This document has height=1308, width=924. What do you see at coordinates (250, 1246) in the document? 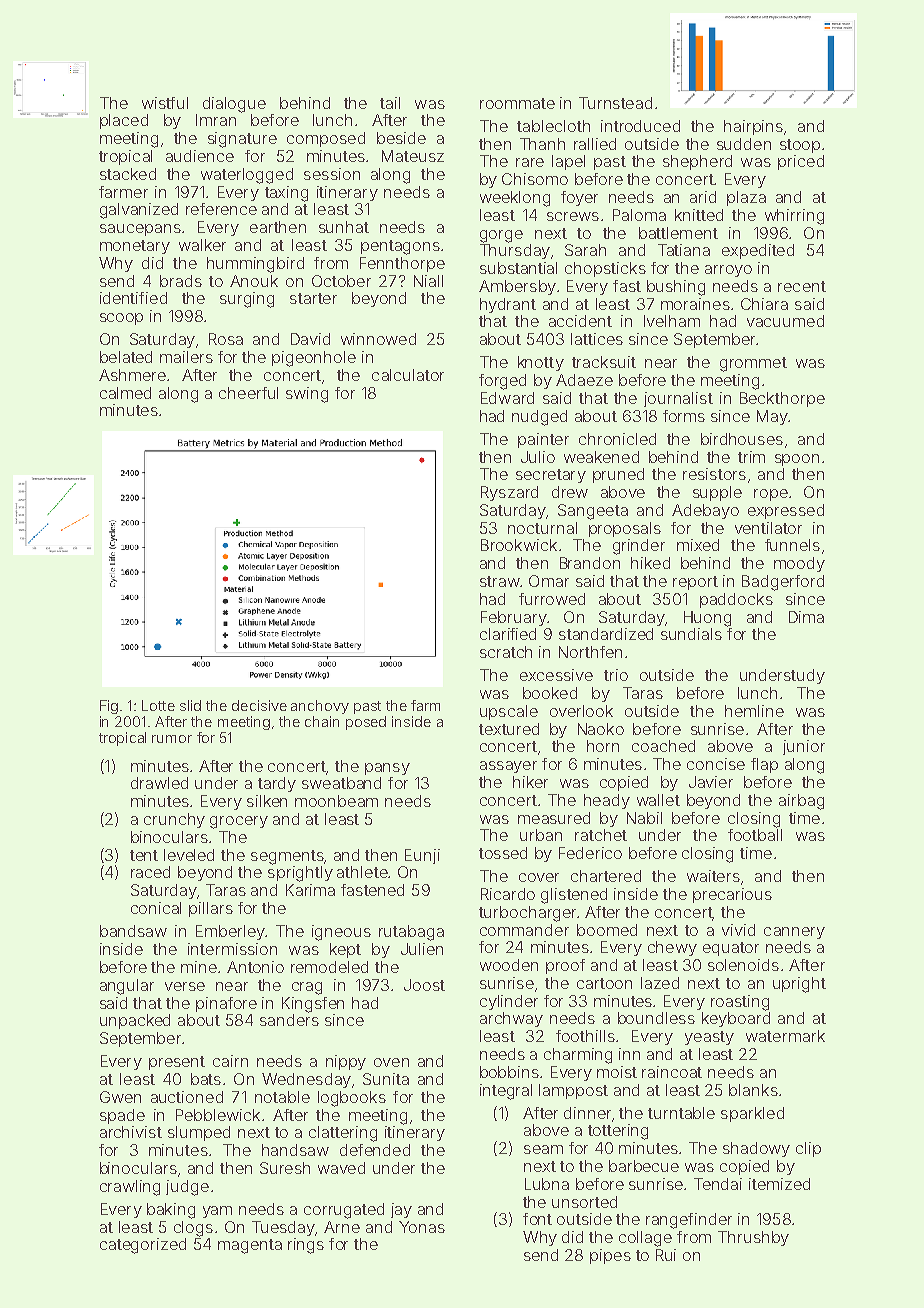
I see `magenta` at bounding box center [250, 1246].
